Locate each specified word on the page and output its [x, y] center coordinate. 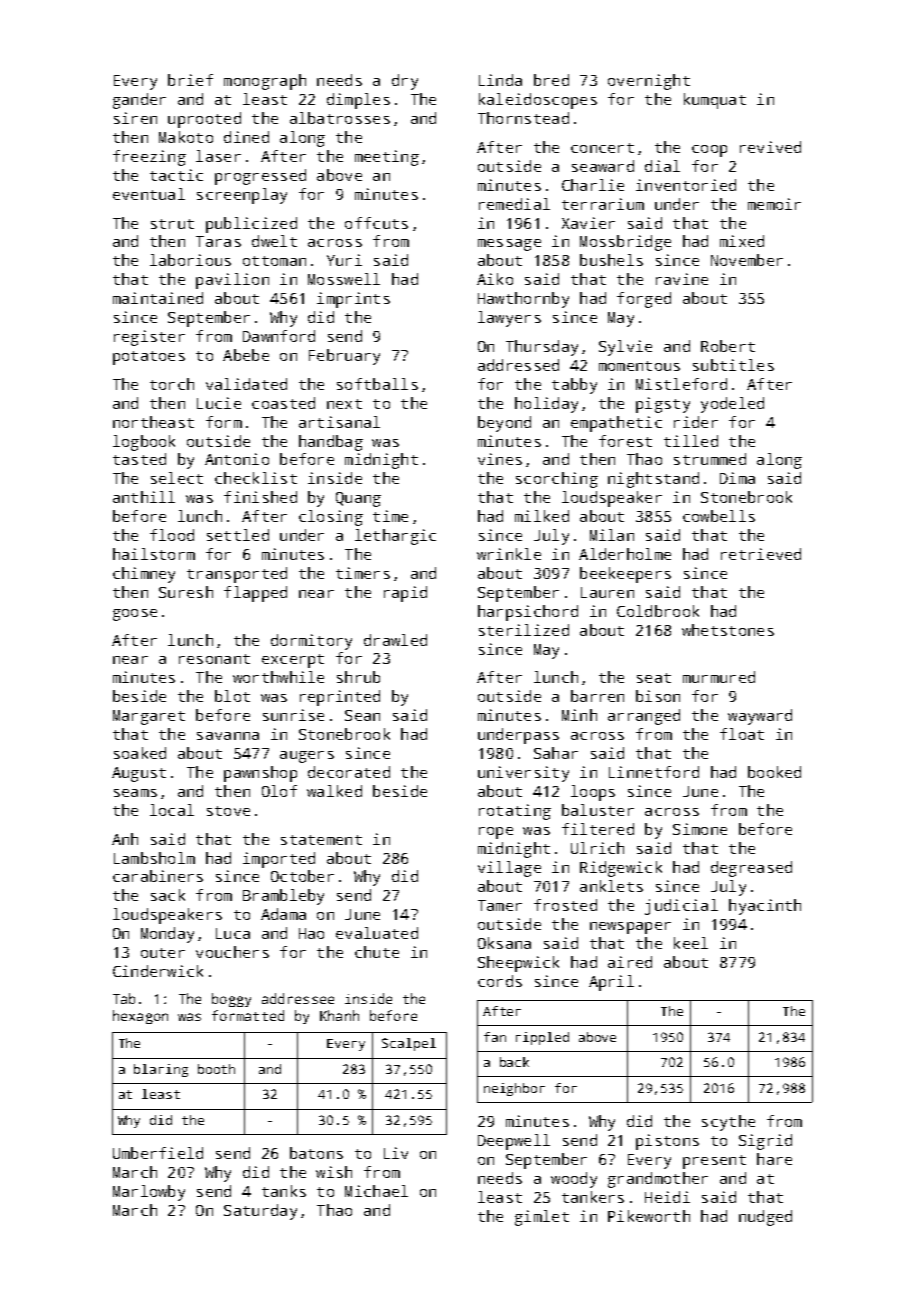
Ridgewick [621, 869]
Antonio [237, 459]
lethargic [395, 537]
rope [496, 833]
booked [774, 772]
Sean [362, 715]
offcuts [376, 223]
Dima [737, 478]
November [747, 260]
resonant [214, 659]
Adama [283, 914]
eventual [149, 194]
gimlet [542, 1218]
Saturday [260, 1212]
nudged [765, 1218]
